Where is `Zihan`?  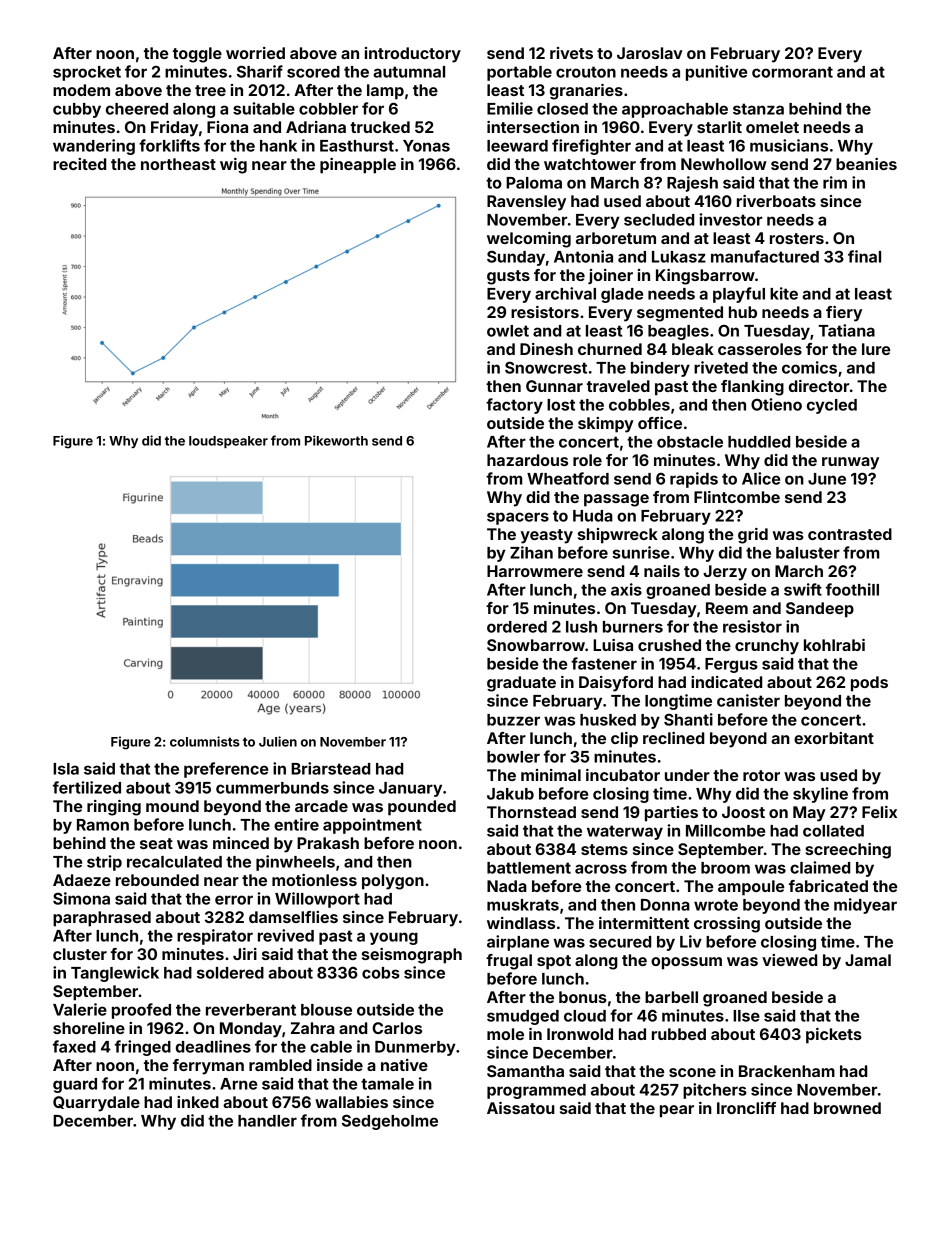
Zihan is located at coordinates (531, 552).
